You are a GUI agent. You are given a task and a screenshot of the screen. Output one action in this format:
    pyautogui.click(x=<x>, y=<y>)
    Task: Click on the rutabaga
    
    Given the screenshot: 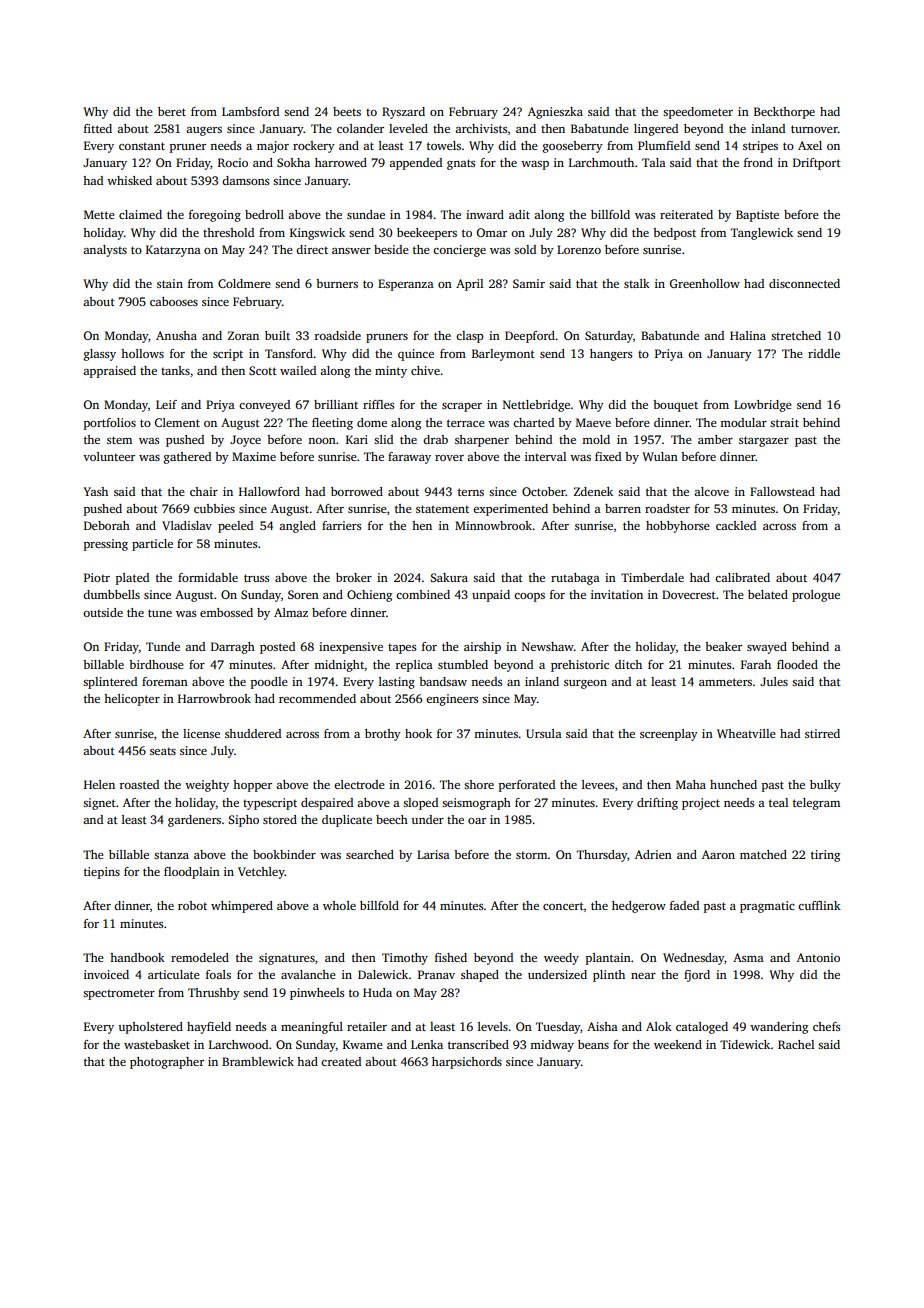 What is the action you would take?
    pyautogui.click(x=575, y=579)
